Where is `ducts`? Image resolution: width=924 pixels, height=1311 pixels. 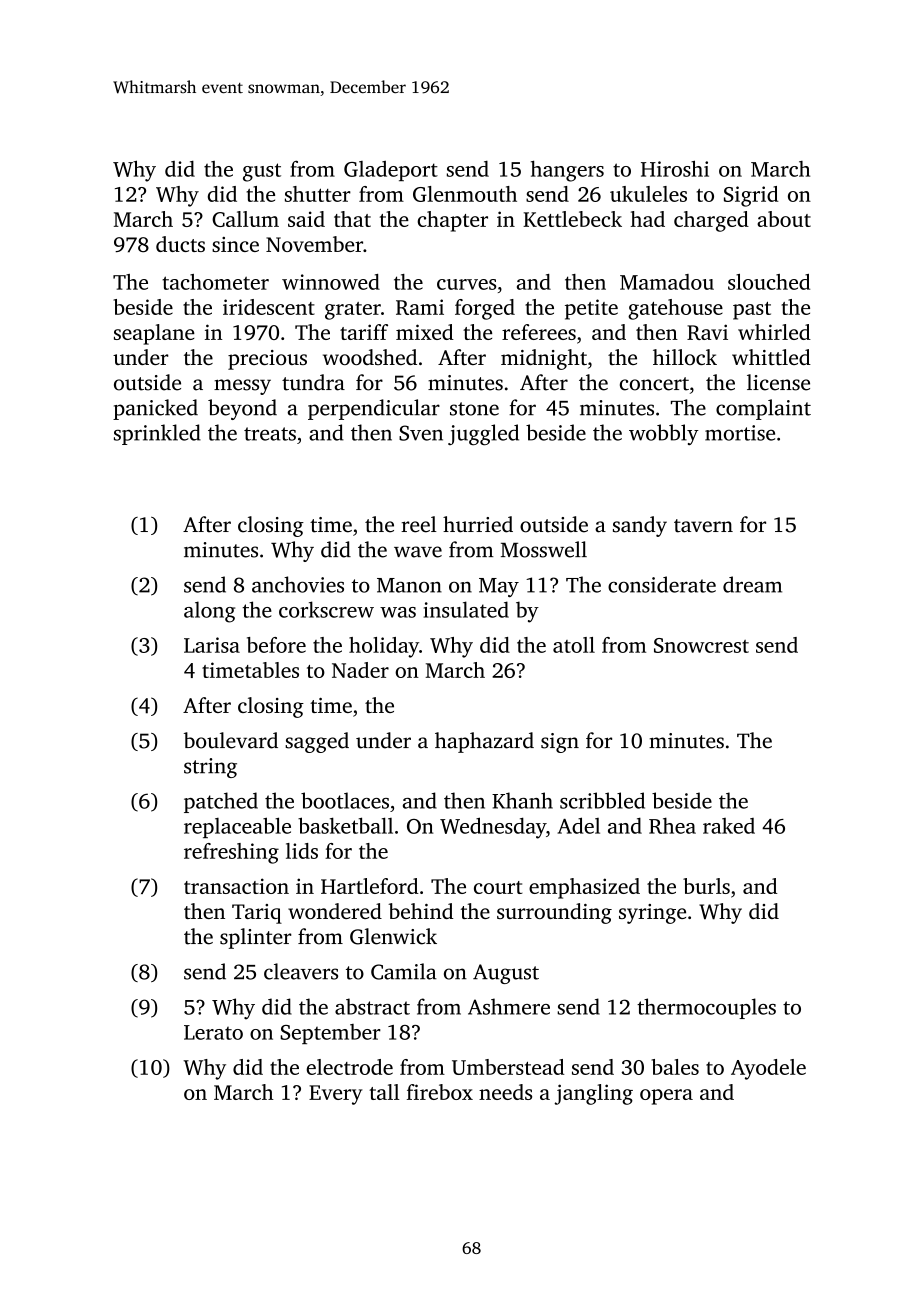 ducts is located at coordinates (180, 244).
